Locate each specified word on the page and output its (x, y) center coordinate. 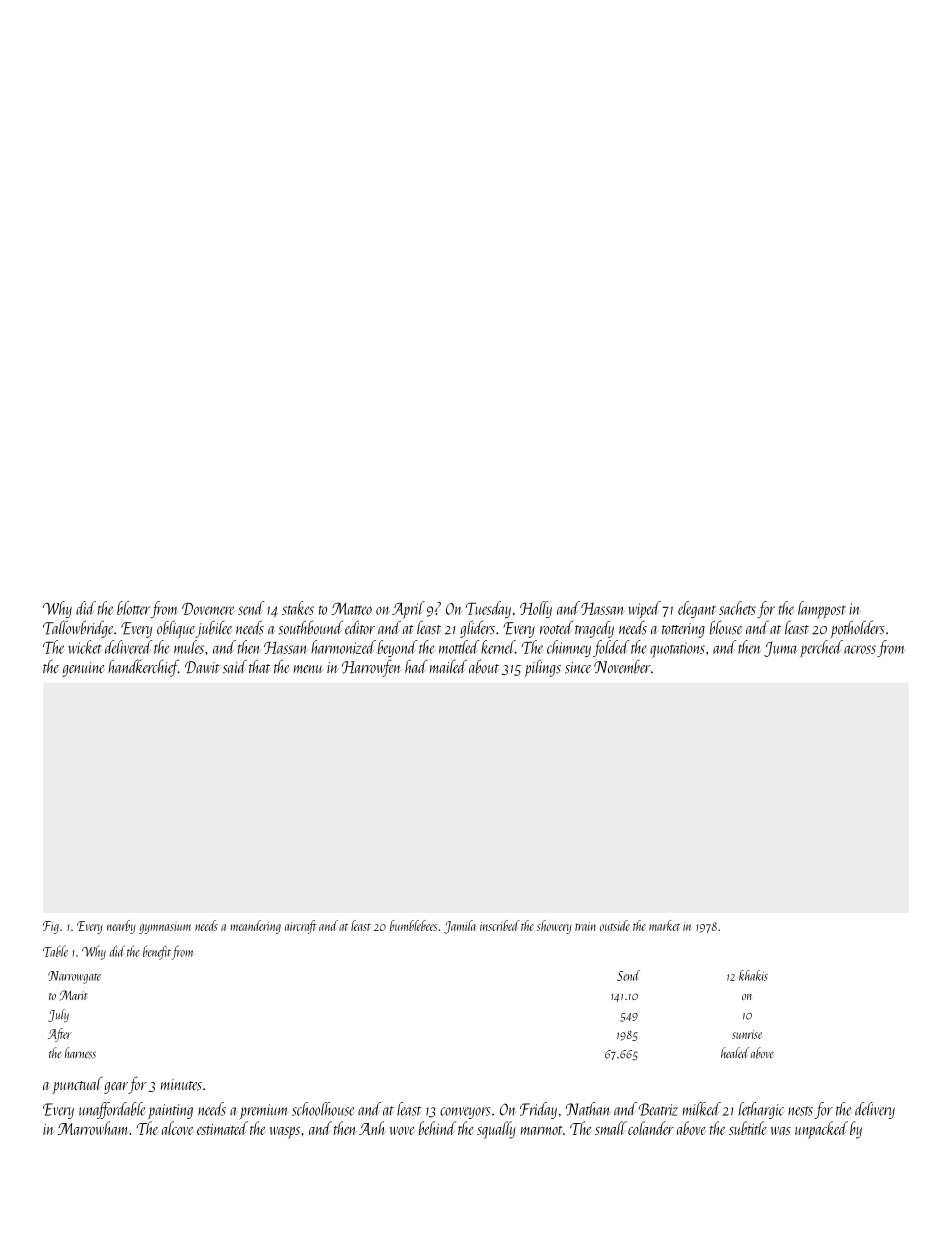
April (408, 610)
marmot (542, 1130)
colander (651, 1128)
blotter (133, 608)
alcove (177, 1128)
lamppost (822, 610)
